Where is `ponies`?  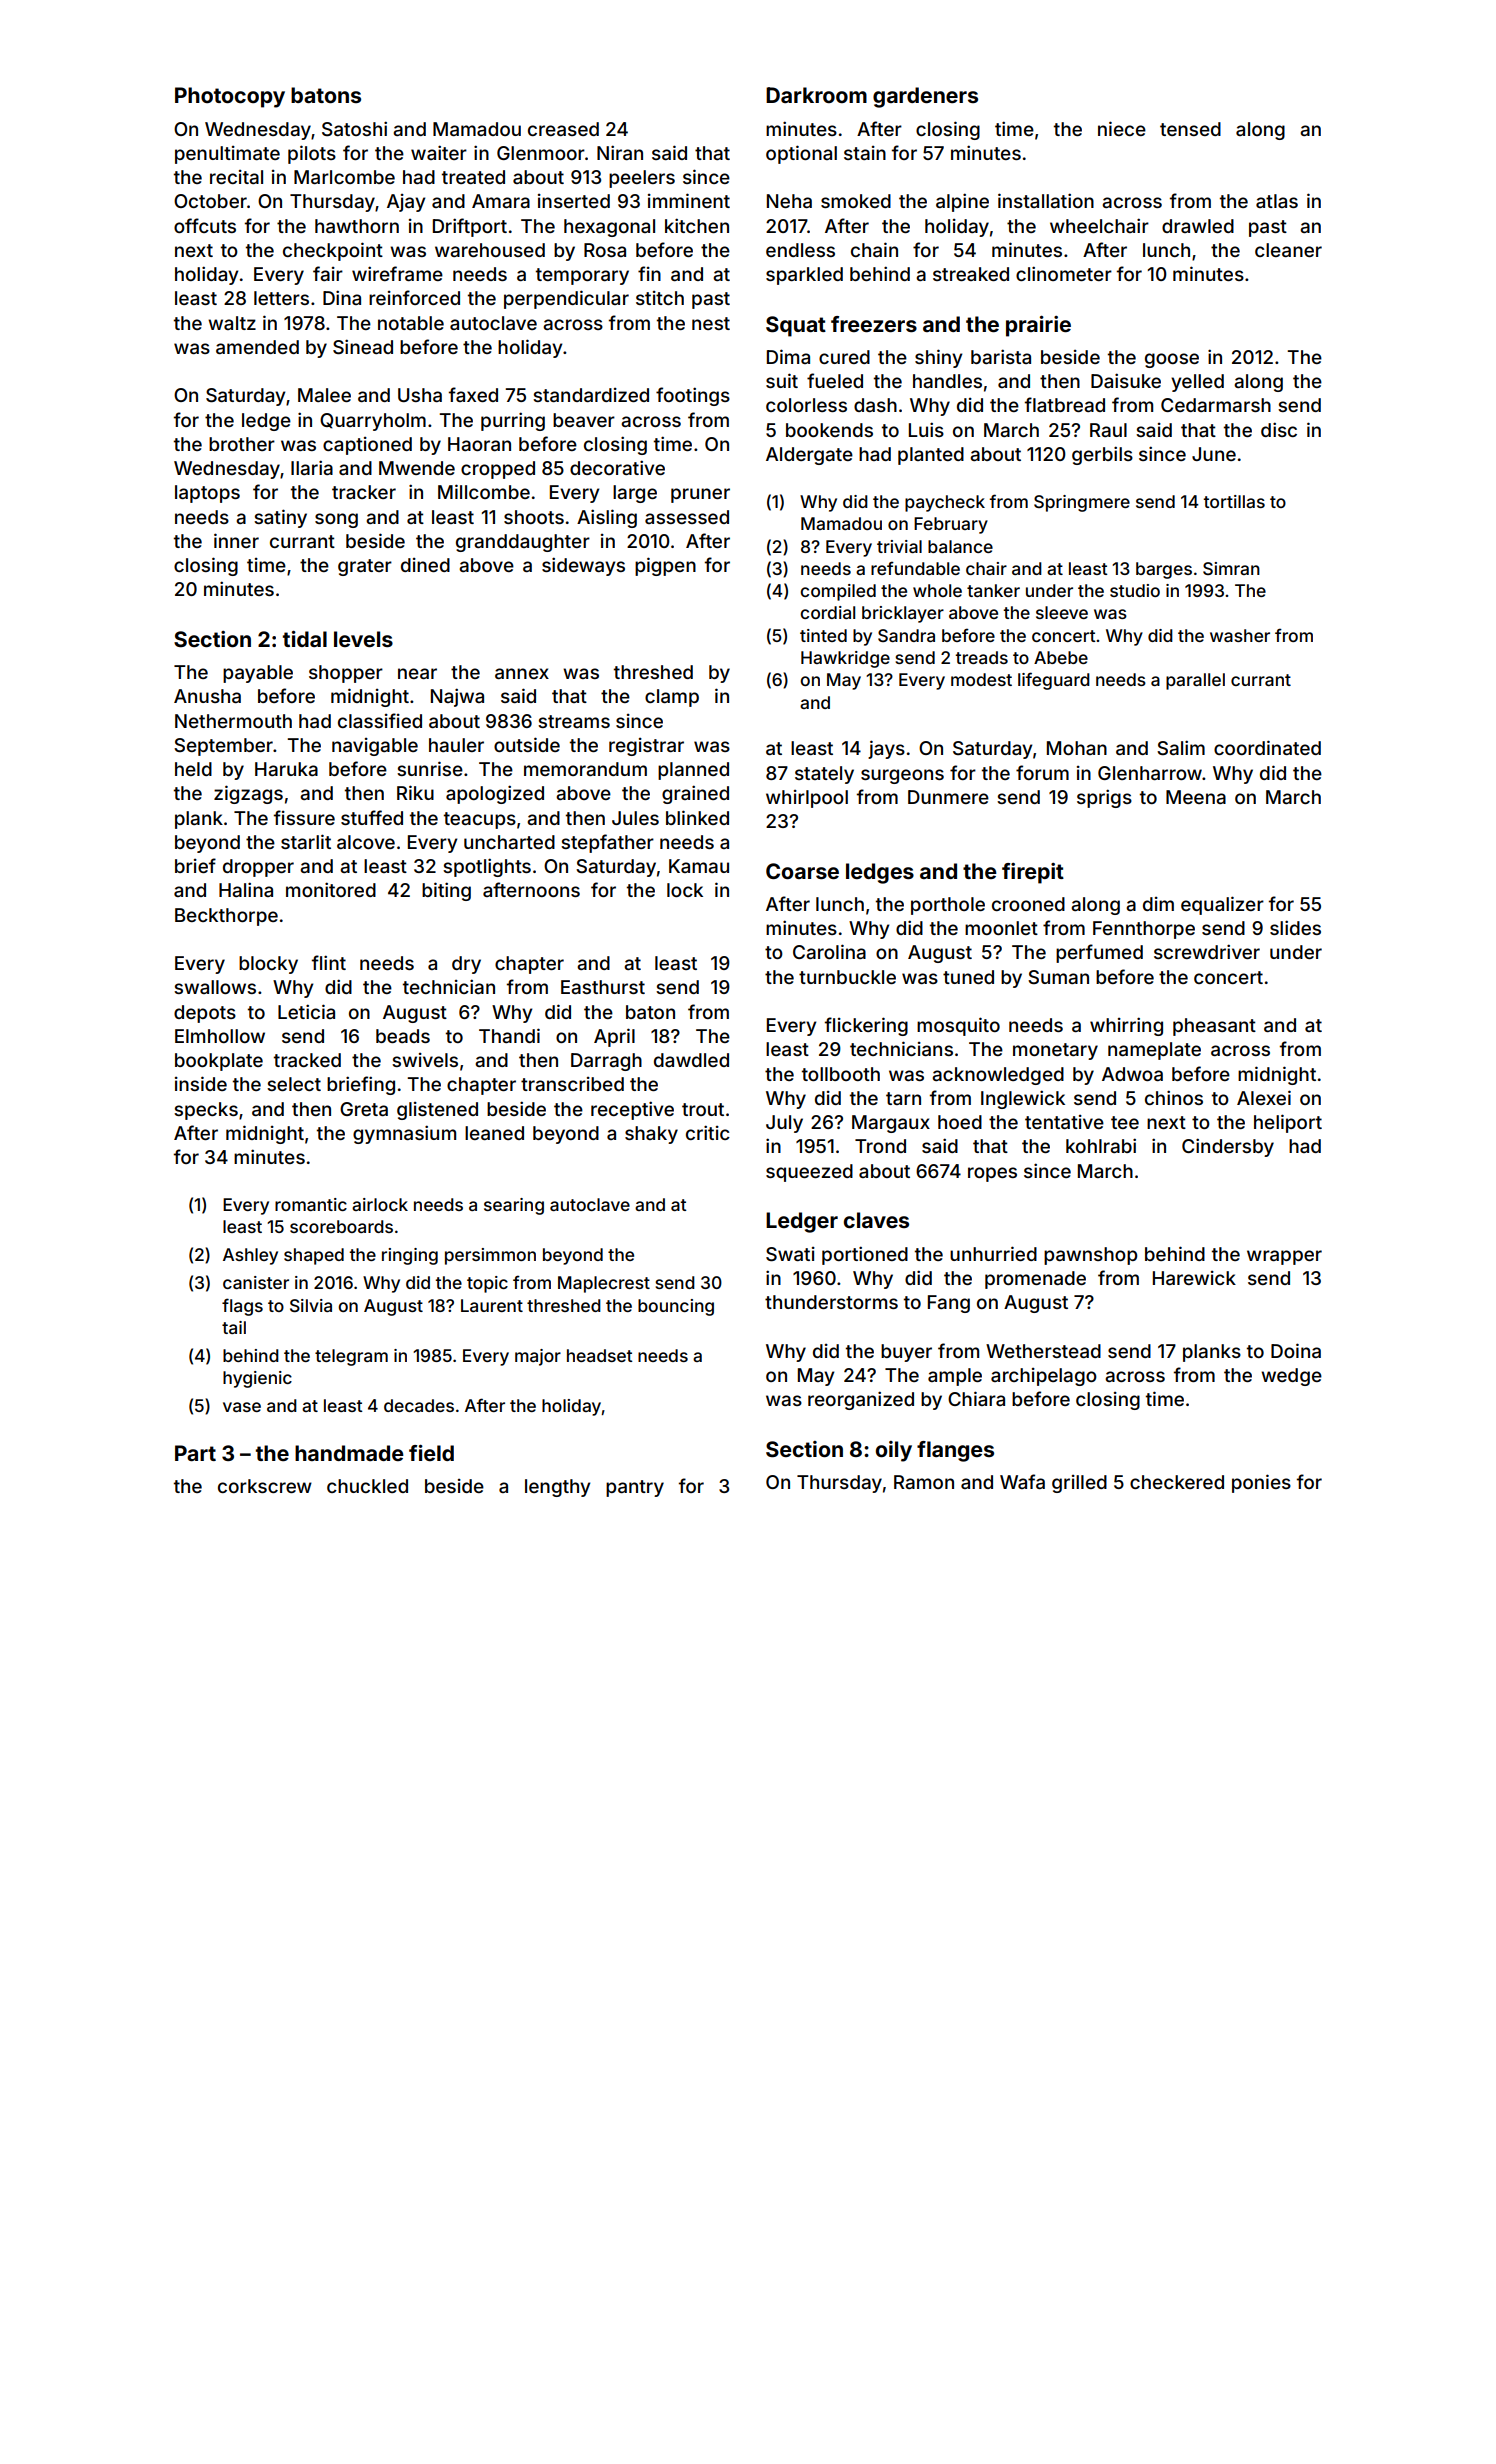
ponies is located at coordinates (1261, 1483).
